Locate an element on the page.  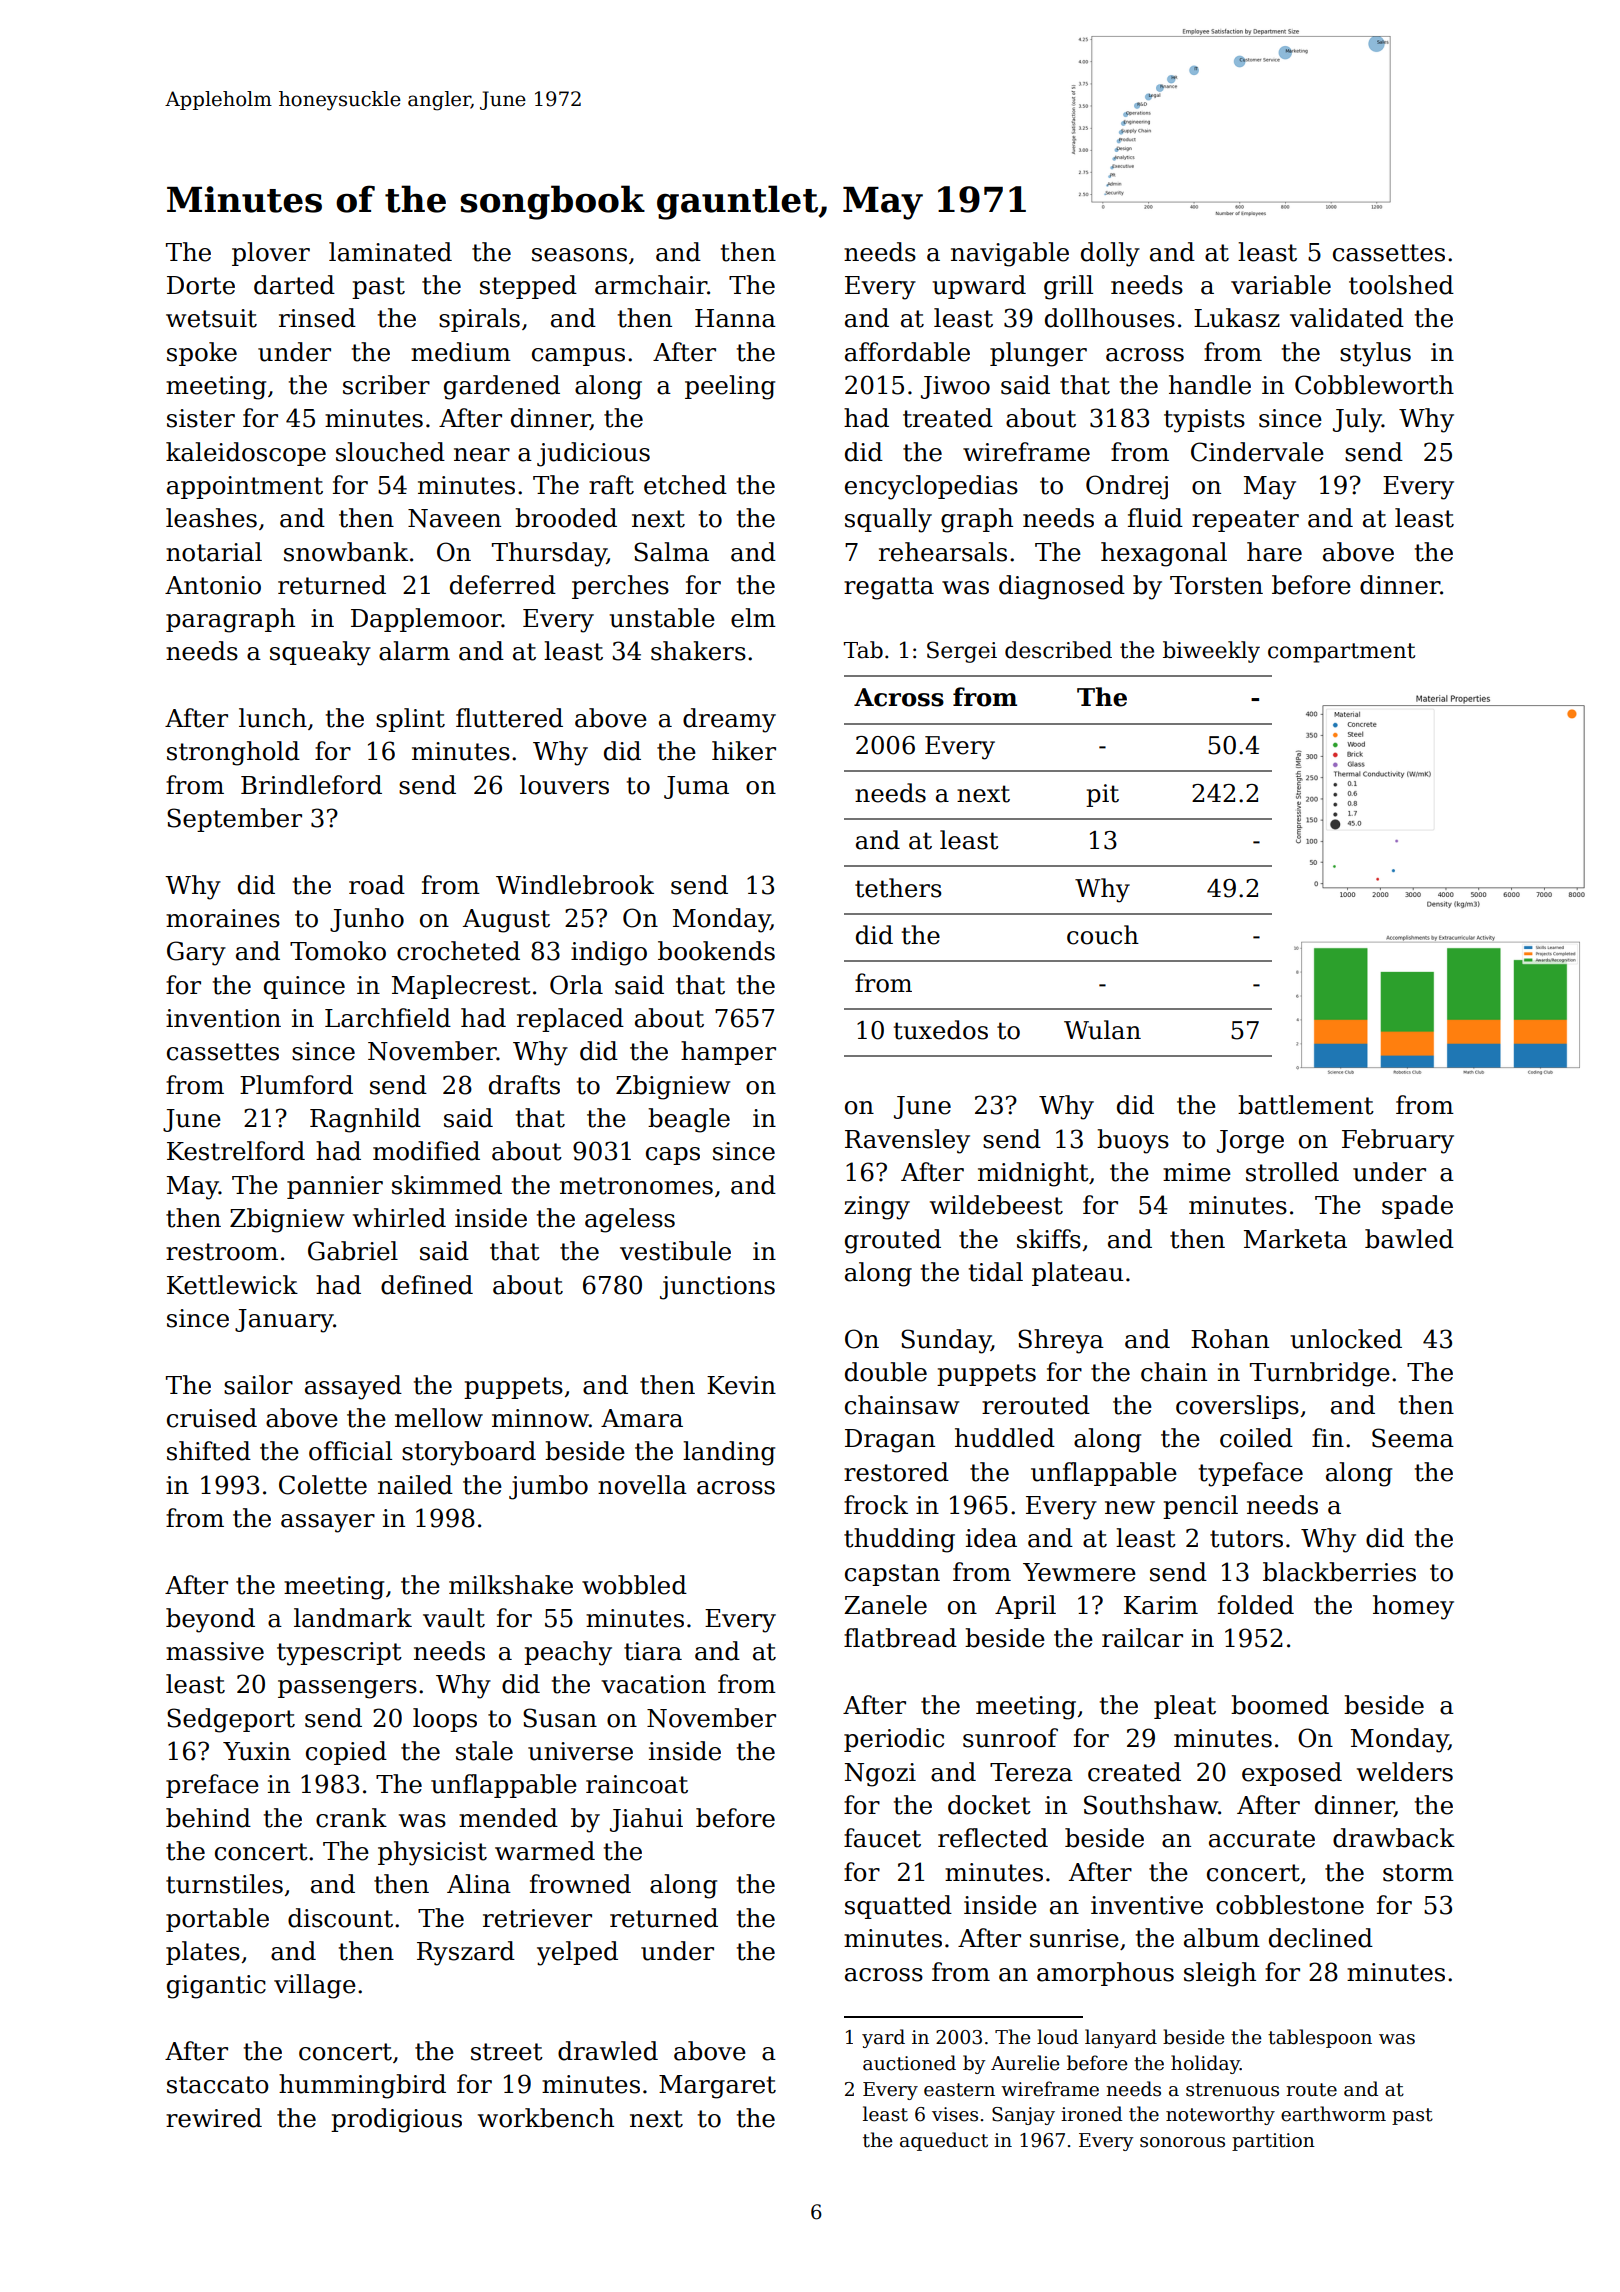
armchair is located at coordinates (651, 285).
